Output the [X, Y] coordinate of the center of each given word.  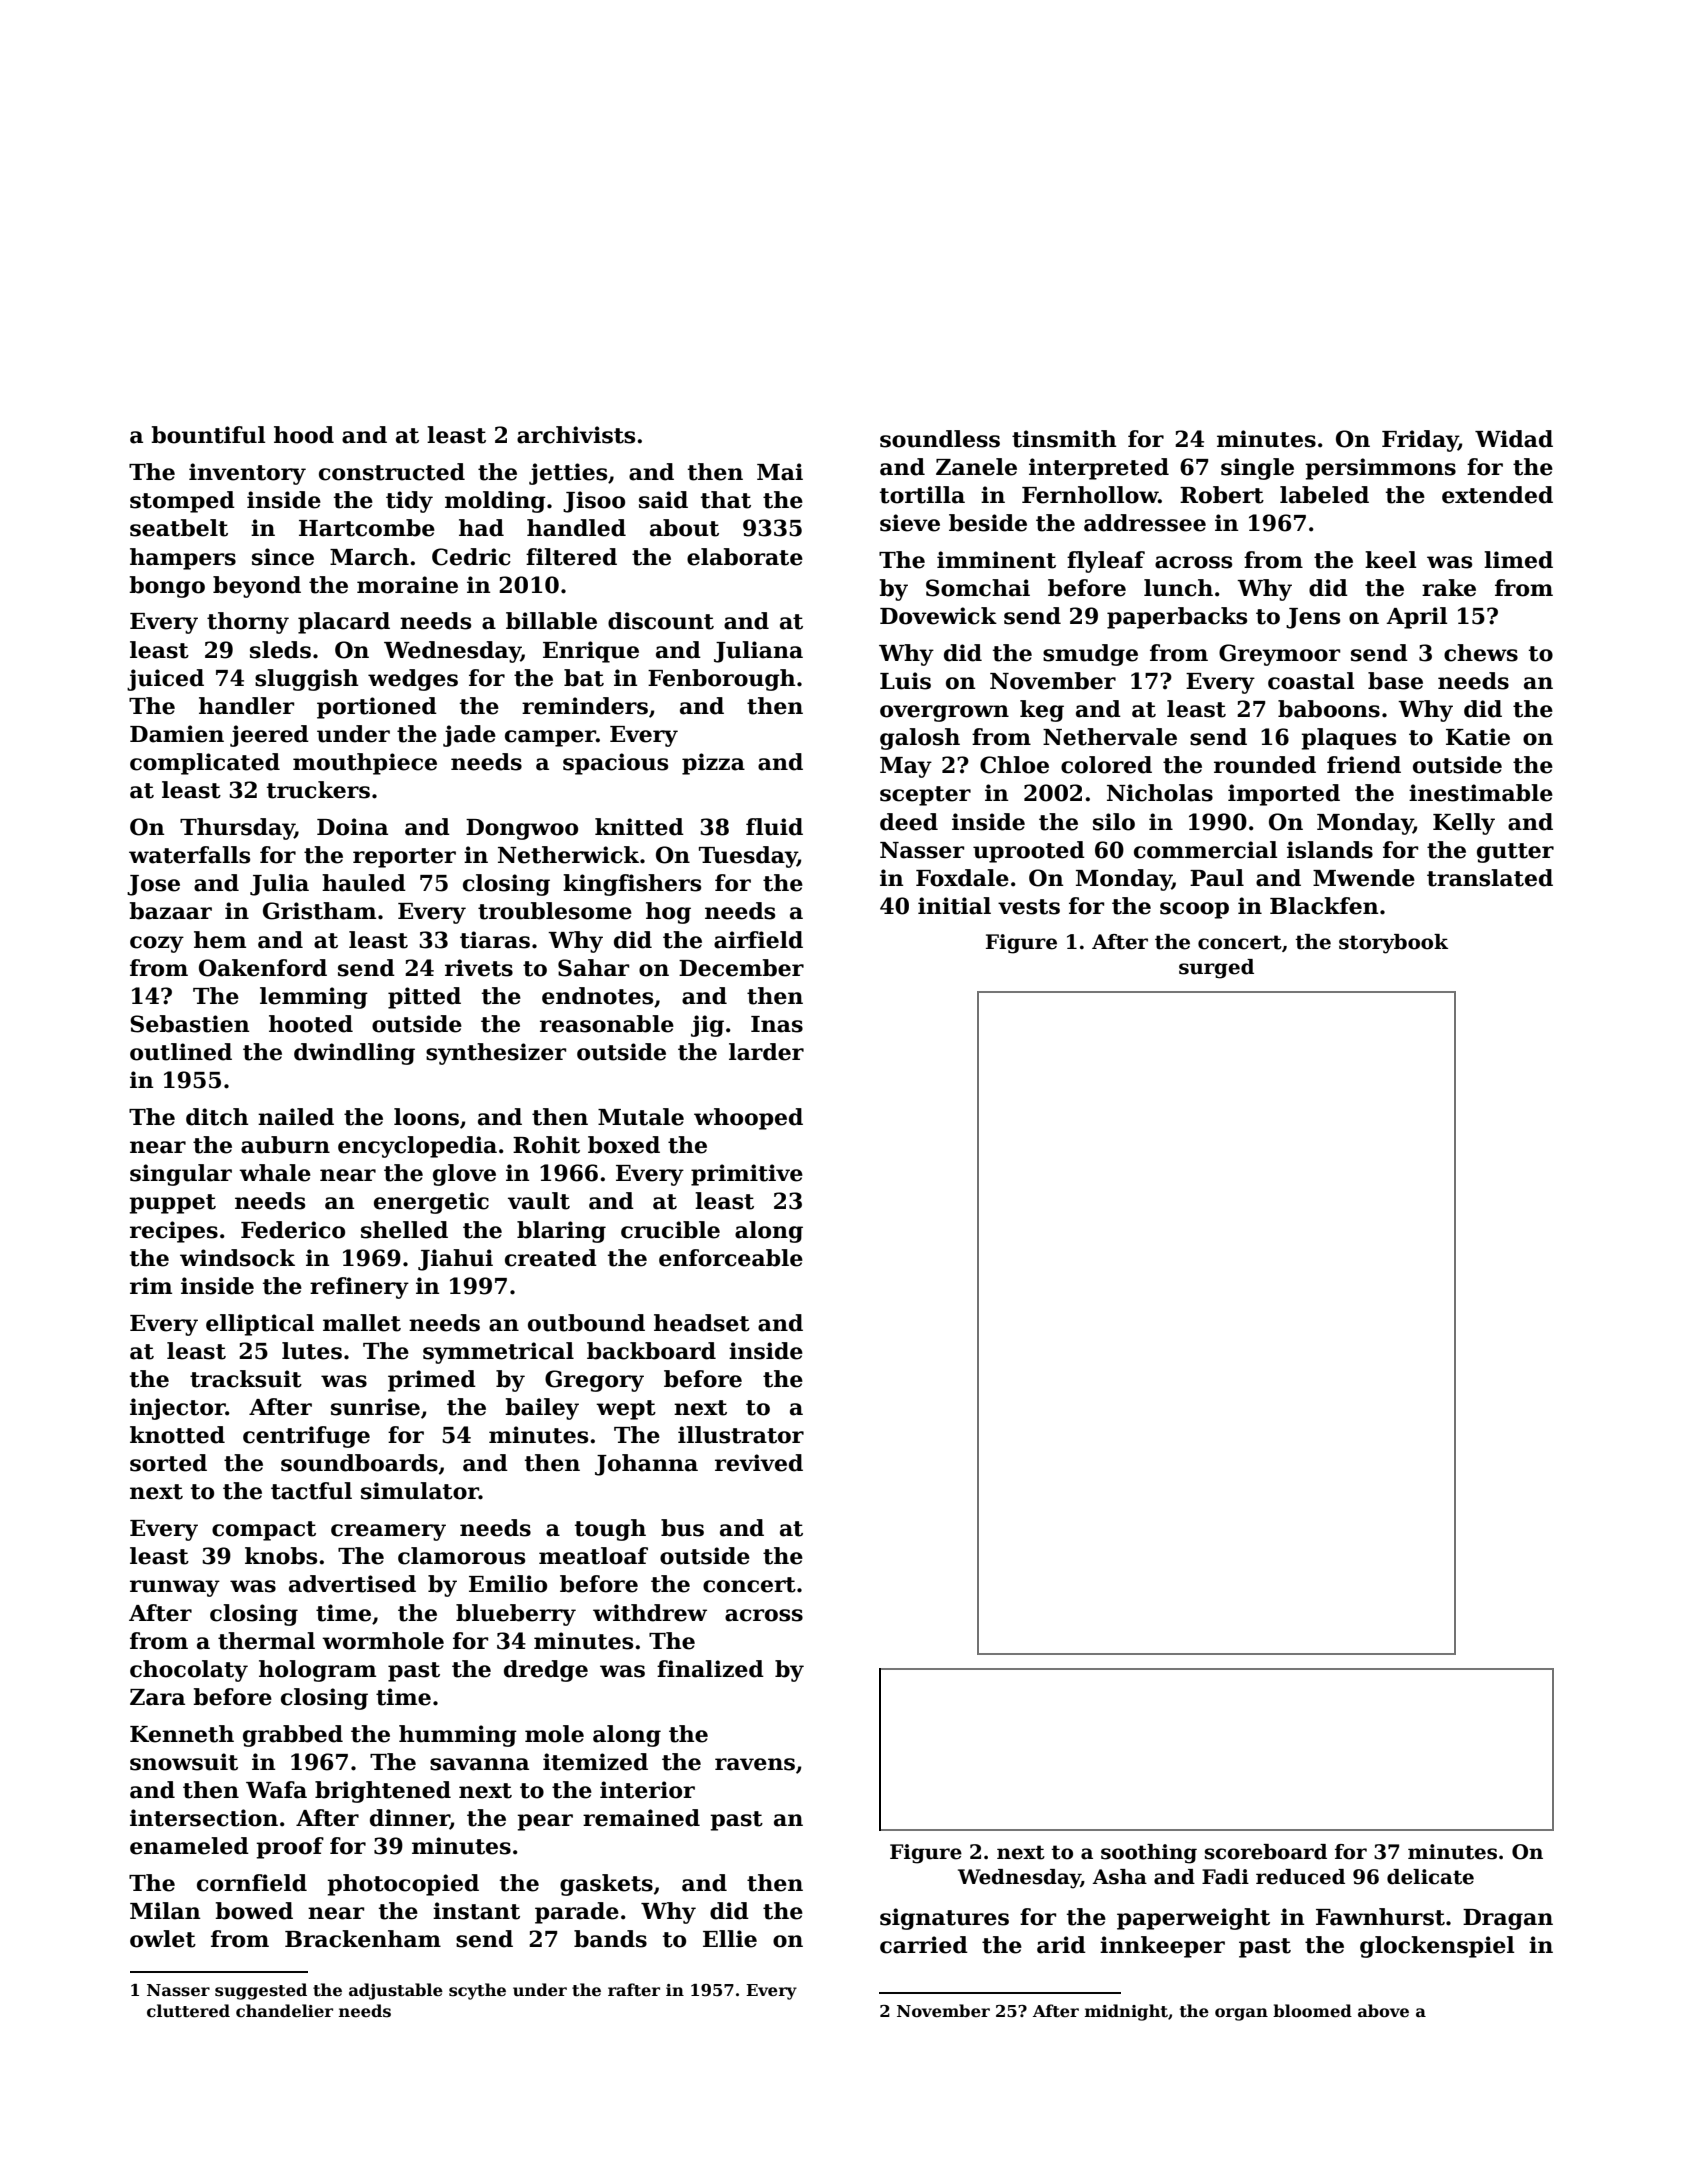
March [369, 557]
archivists [576, 435]
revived [759, 1463]
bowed [254, 1911]
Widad [1514, 439]
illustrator [741, 1435]
